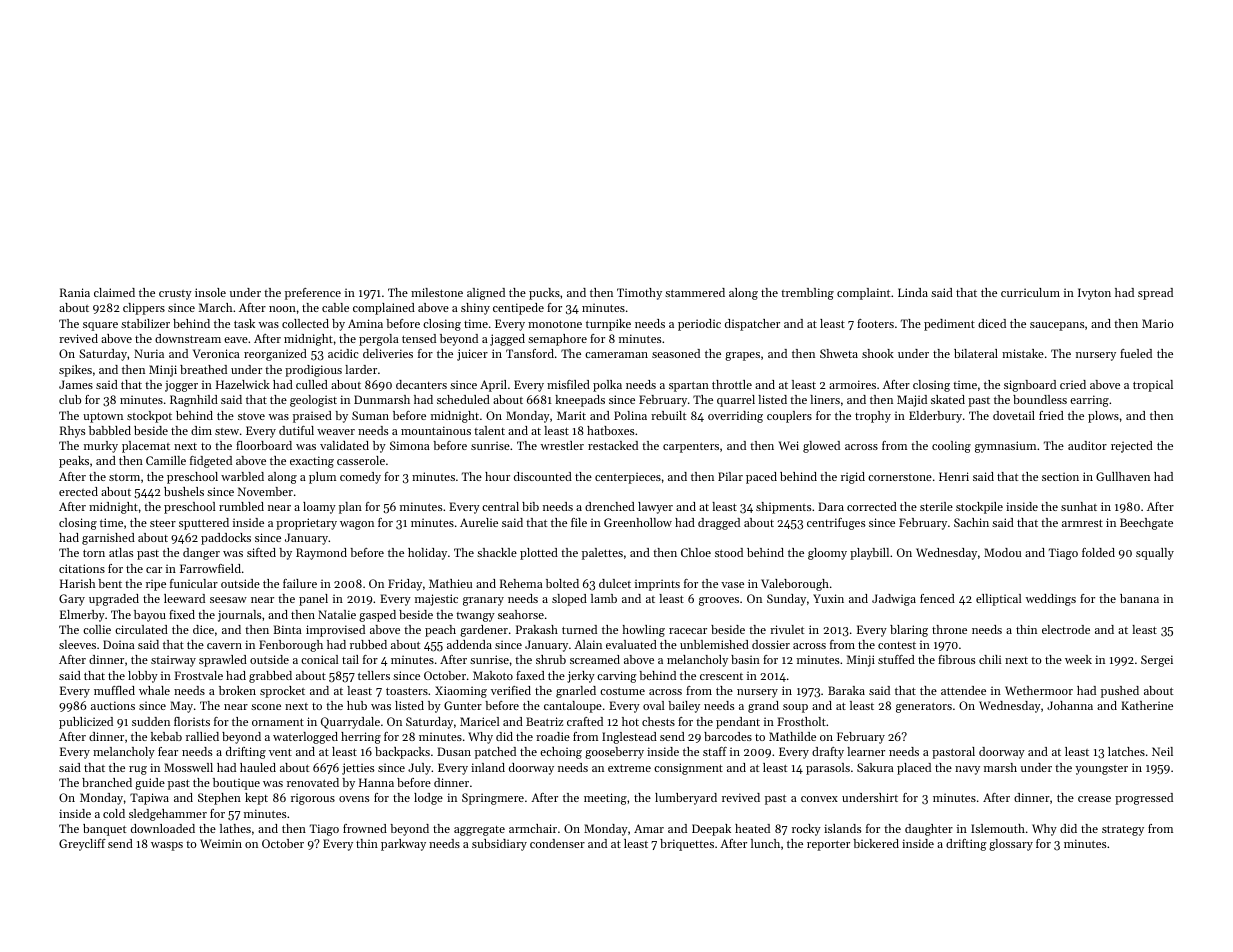  I want to click on basin, so click(745, 659).
